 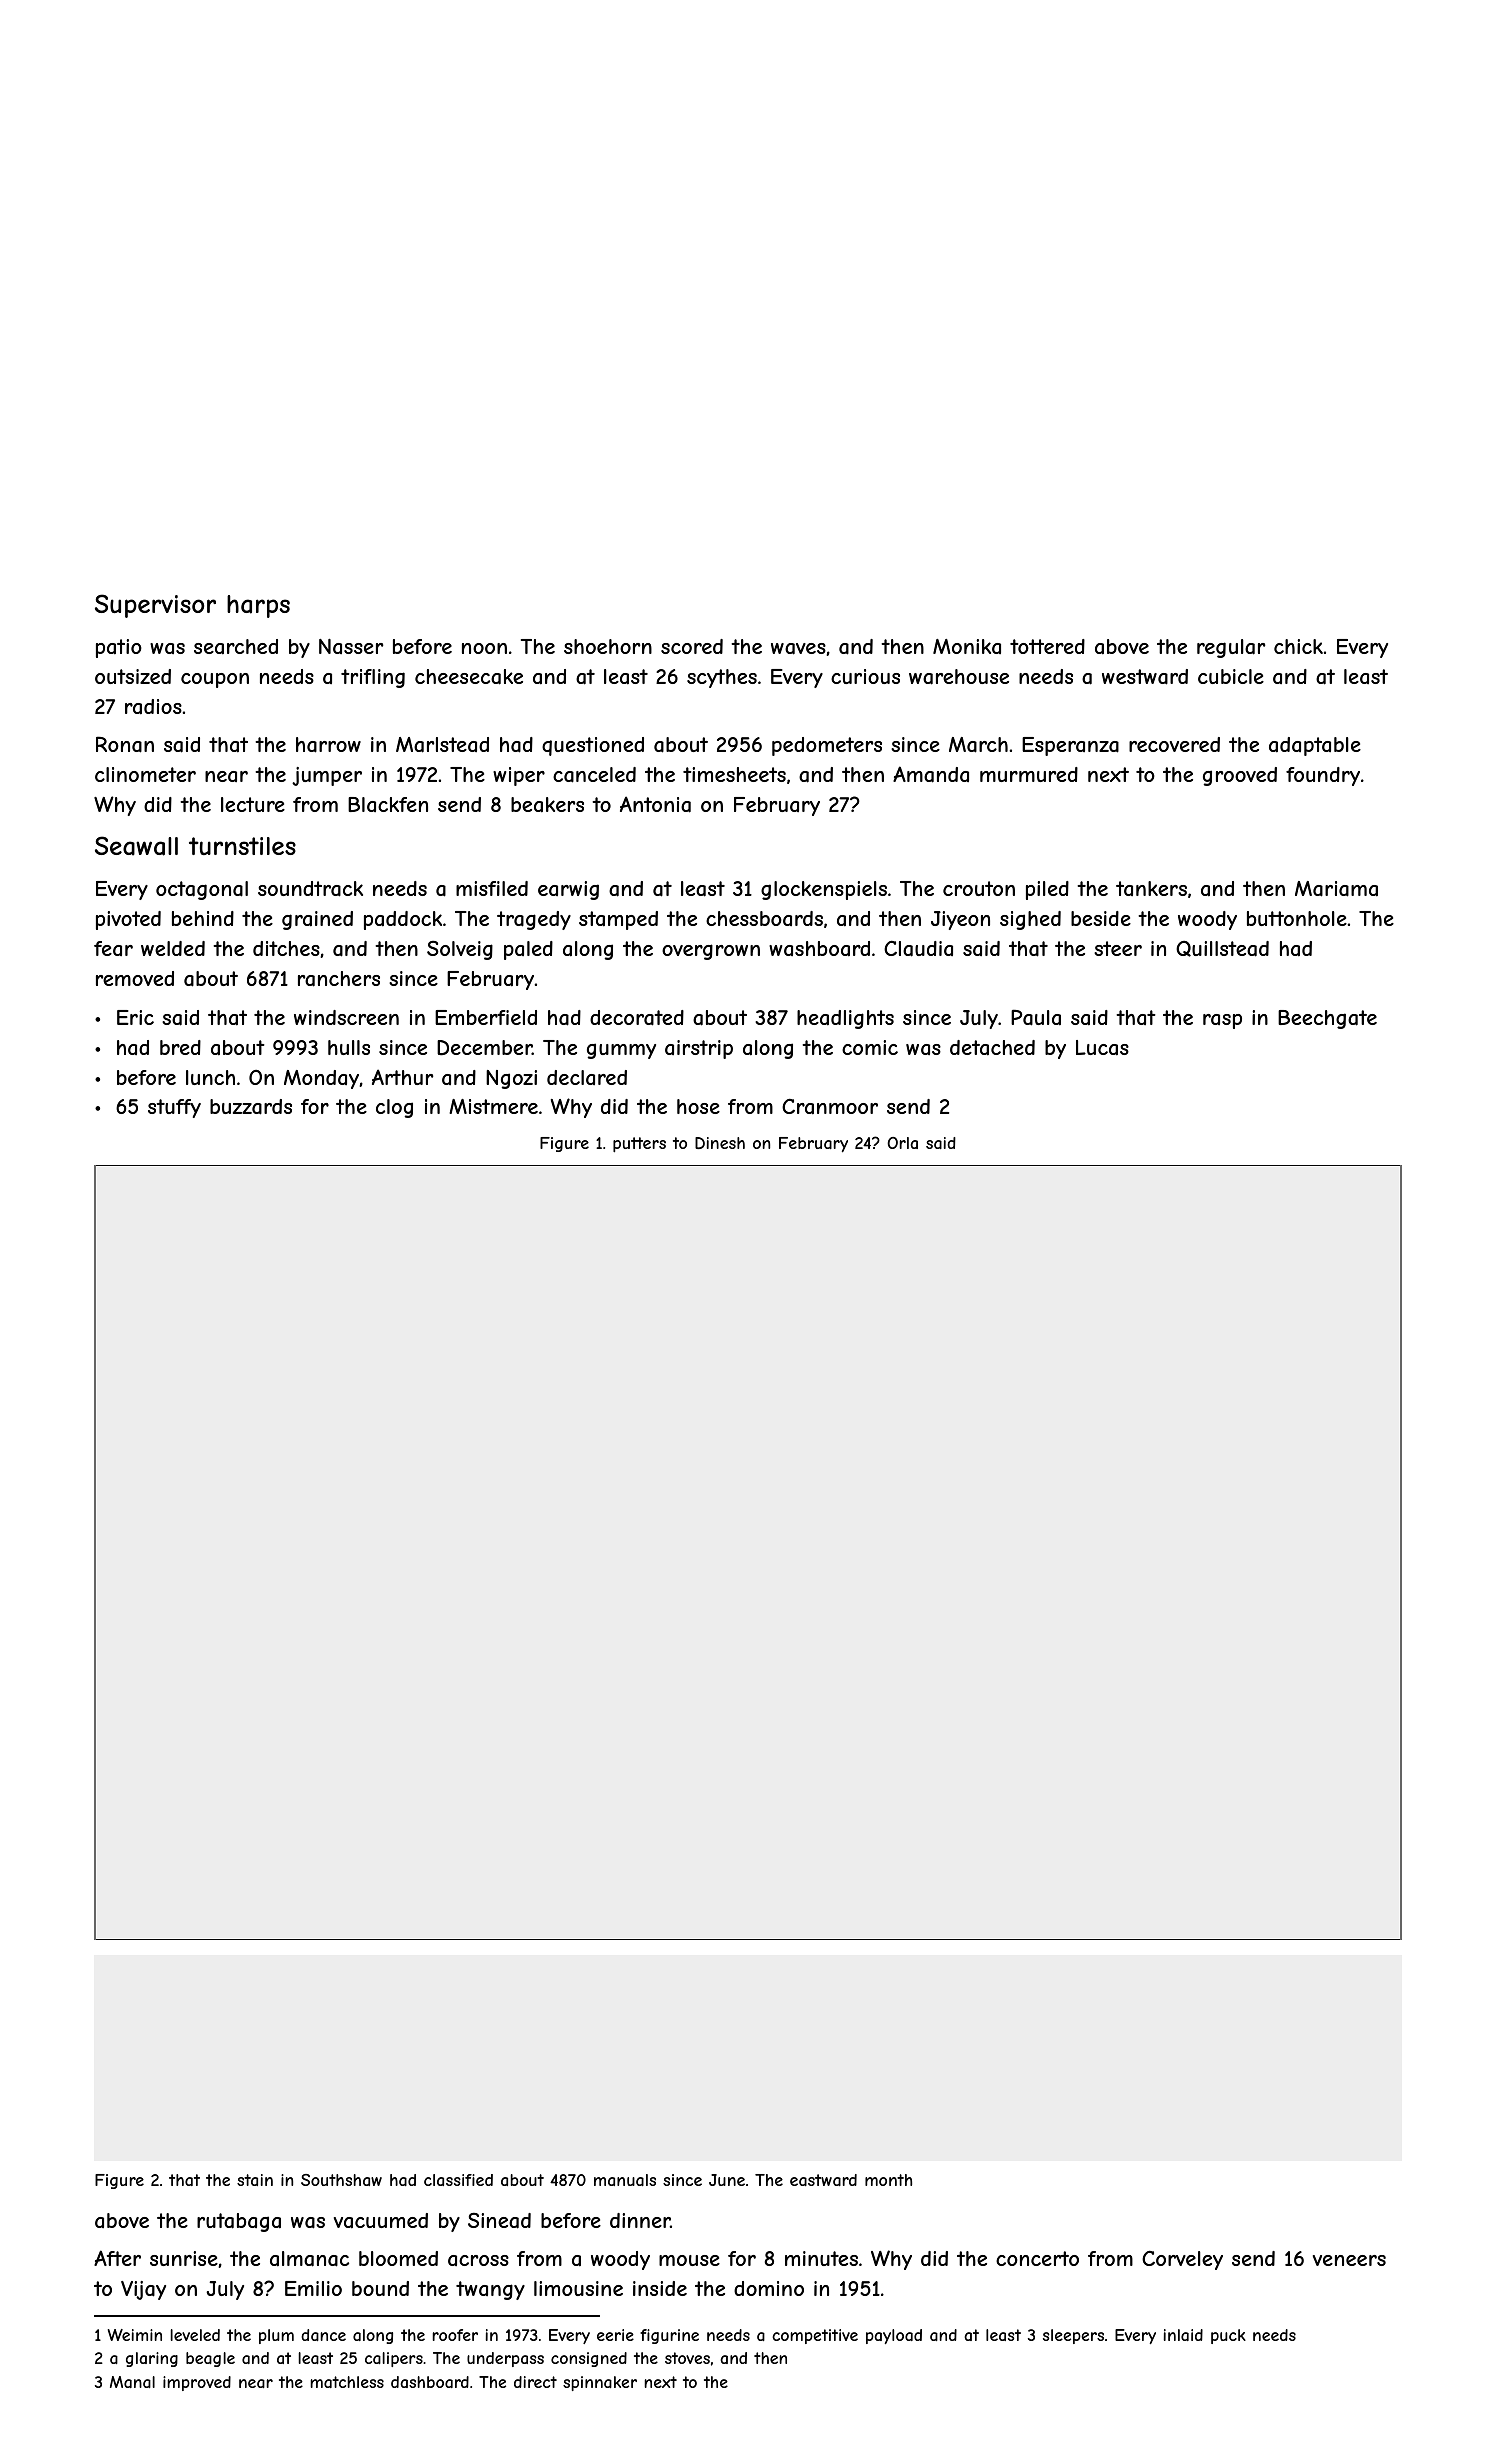 I want to click on Corveley, so click(x=1182, y=2260).
